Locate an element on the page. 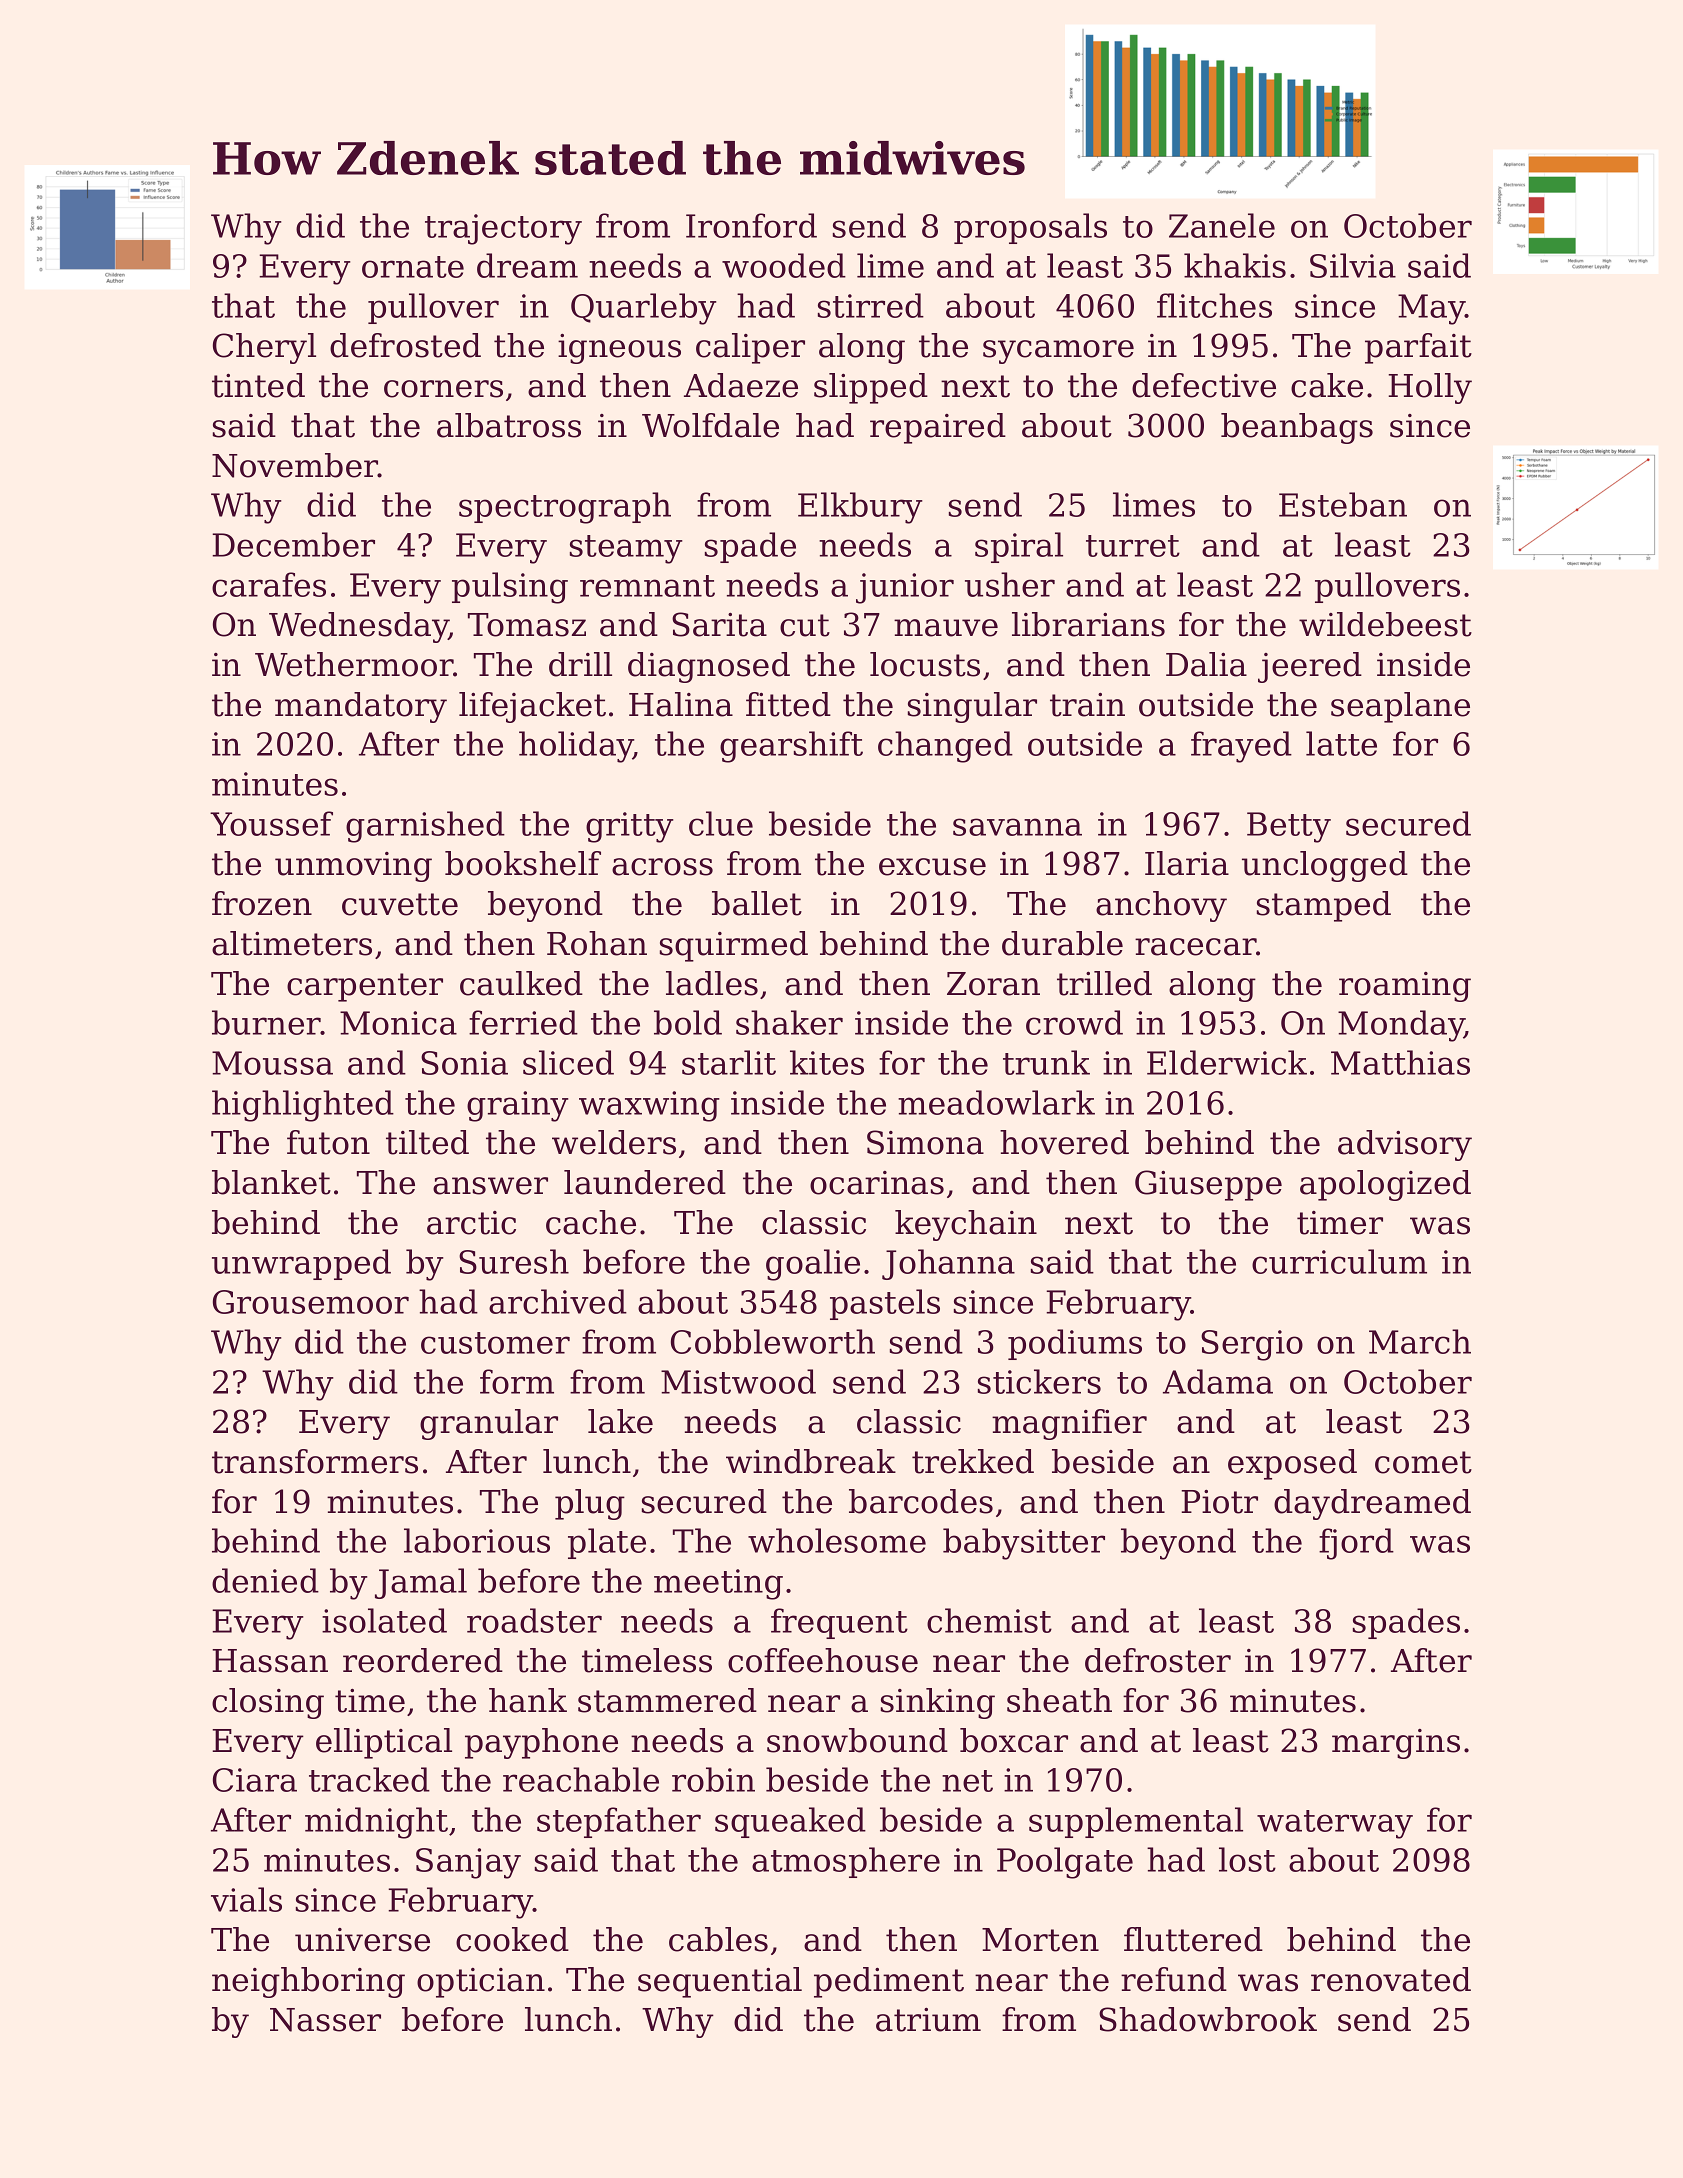 The width and height of the page is (1683, 2178). defroster is located at coordinates (1158, 1660).
